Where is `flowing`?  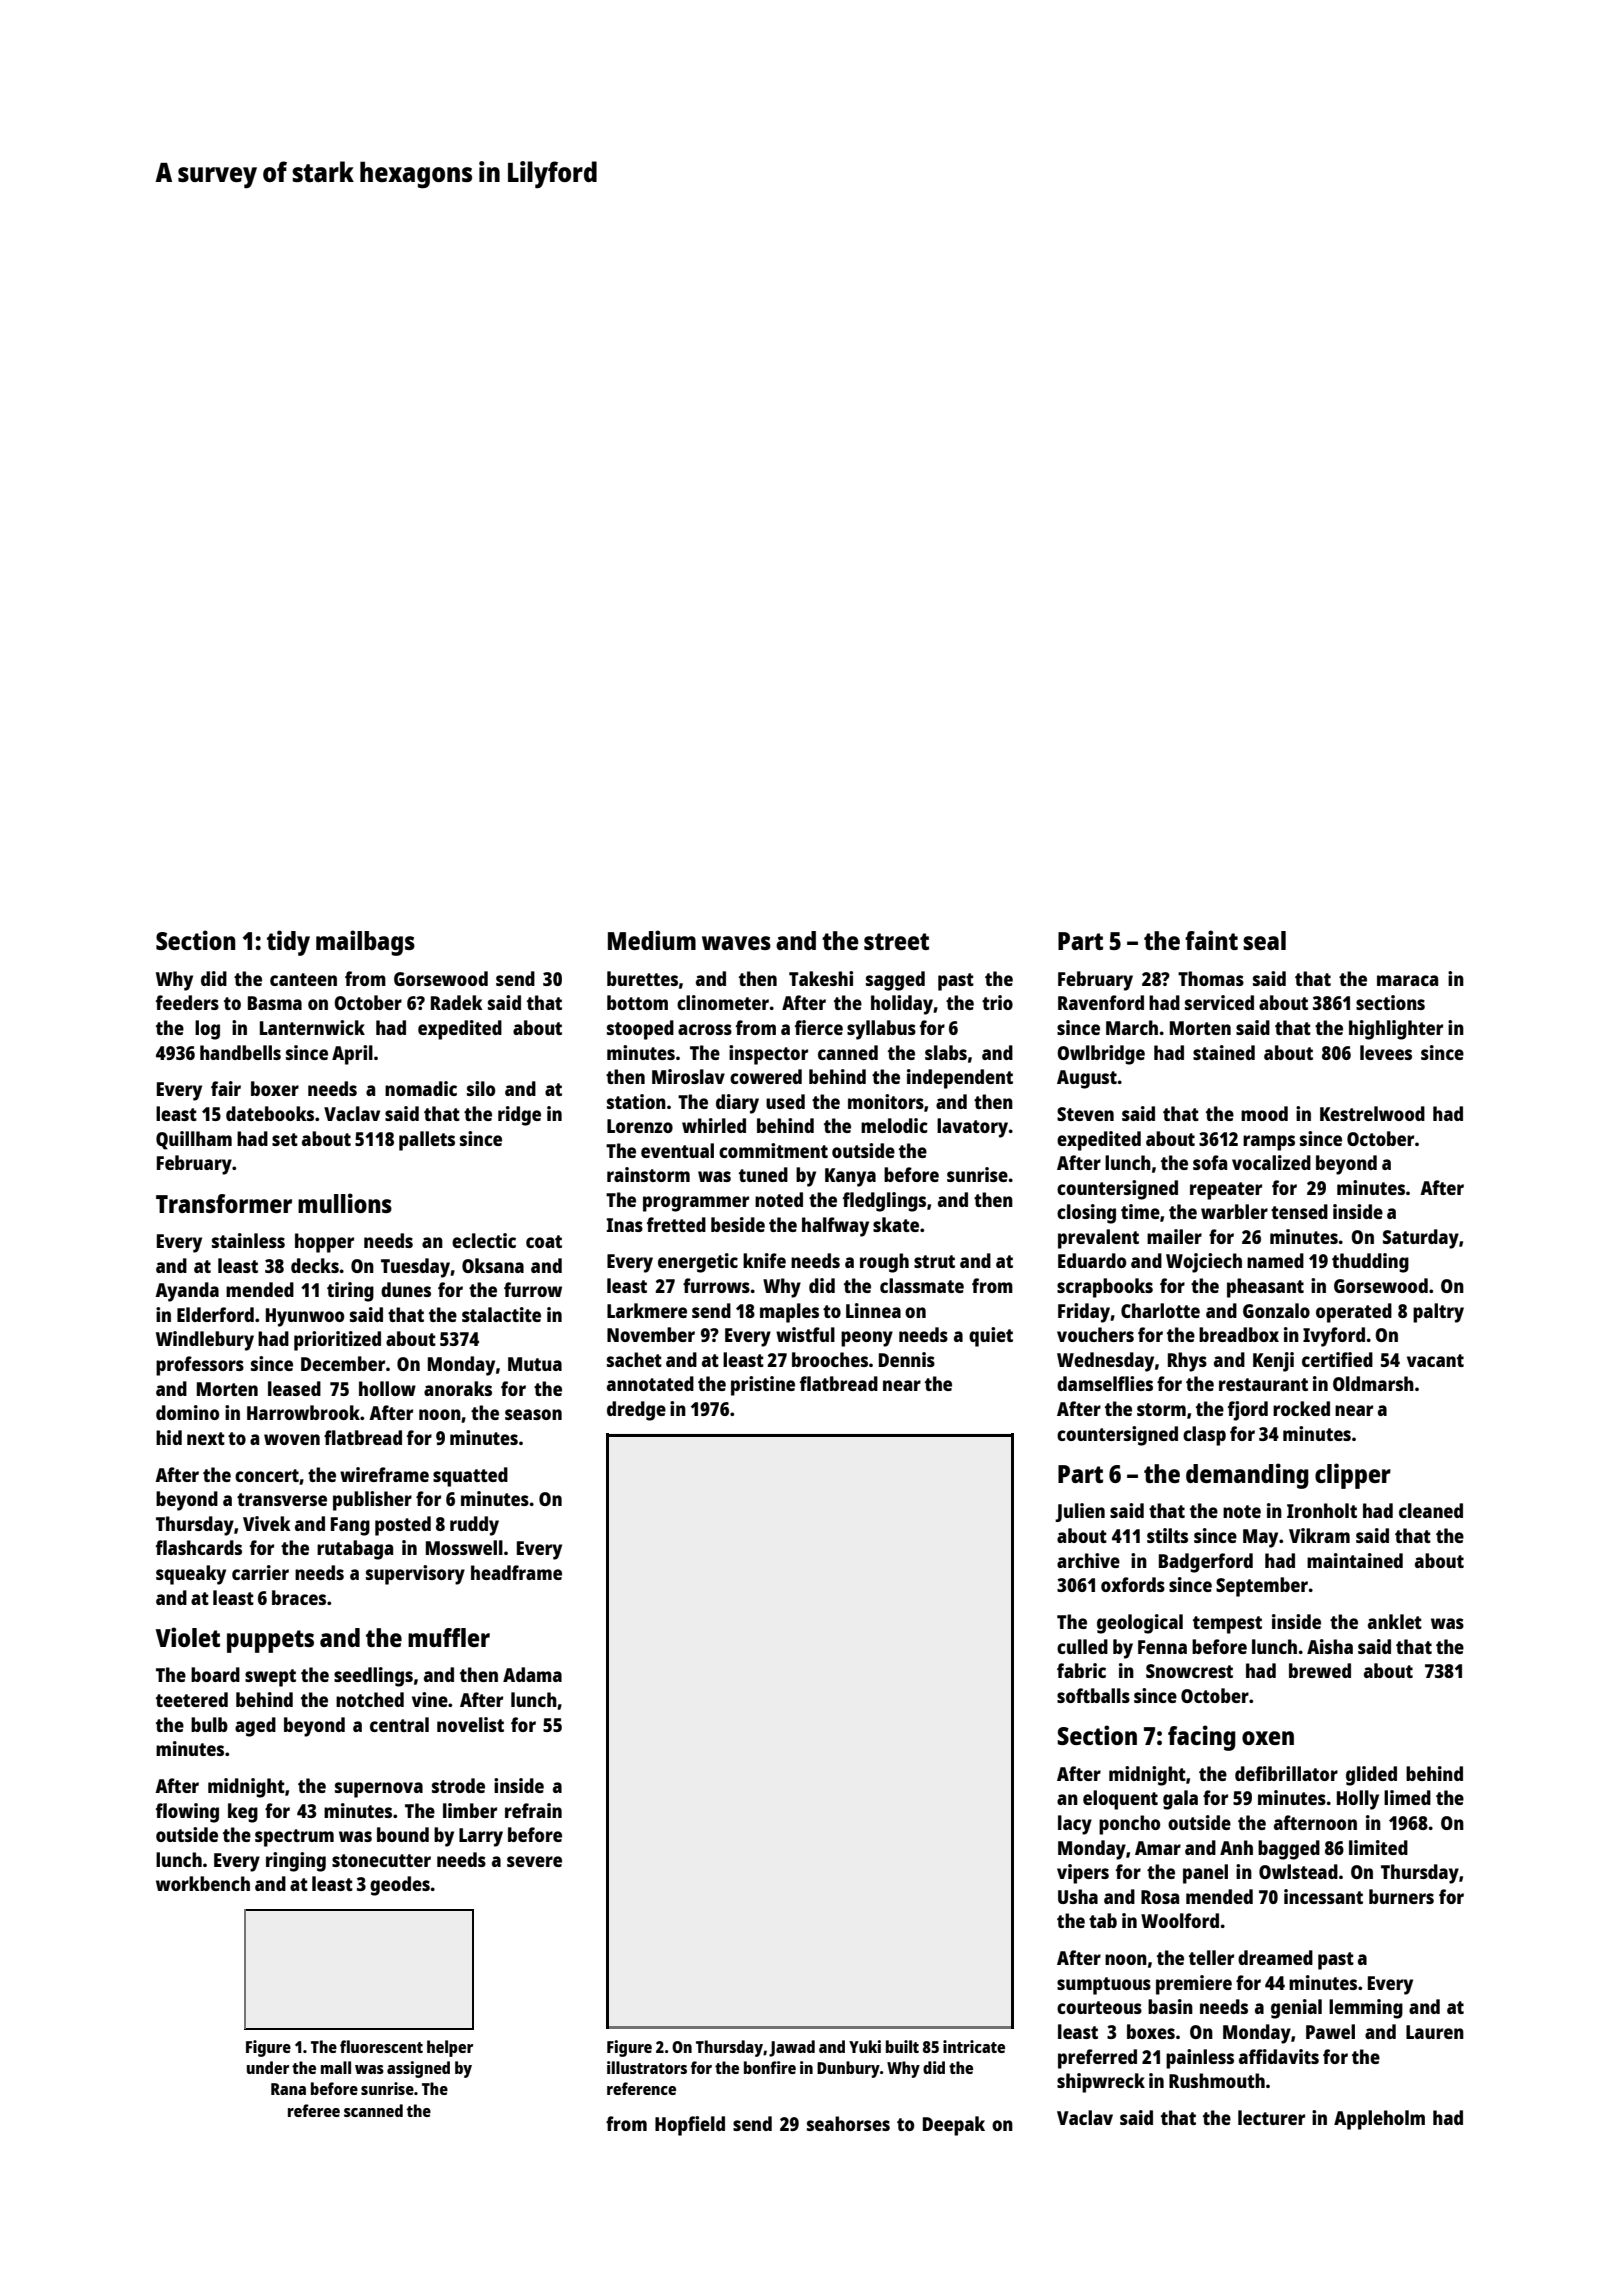 flowing is located at coordinates (187, 1813).
